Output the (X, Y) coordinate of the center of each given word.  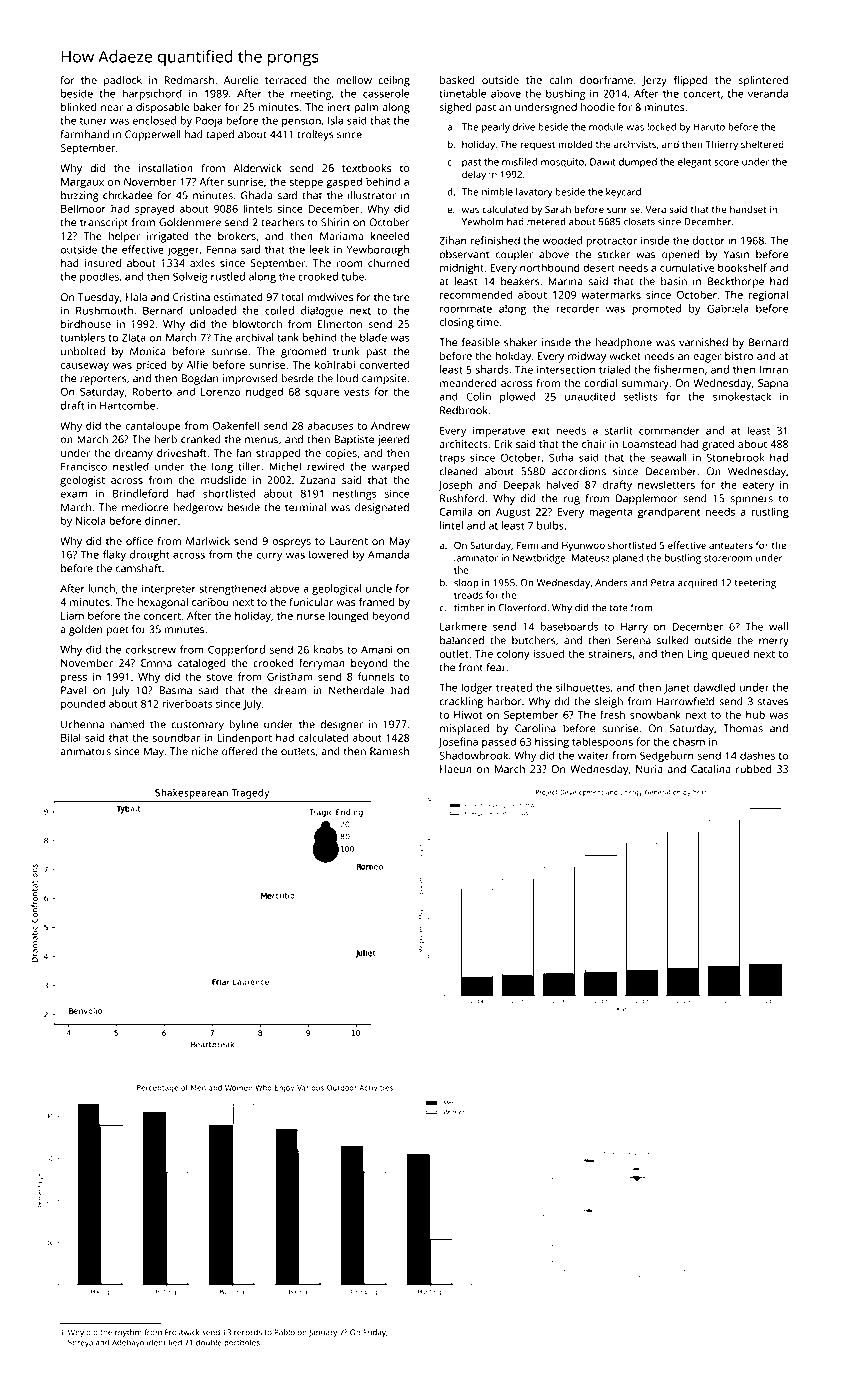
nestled (131, 466)
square (322, 394)
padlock (123, 81)
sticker (614, 254)
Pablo (284, 1332)
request (537, 145)
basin (674, 281)
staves (773, 702)
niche (205, 751)
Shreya (80, 1343)
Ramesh (389, 751)
